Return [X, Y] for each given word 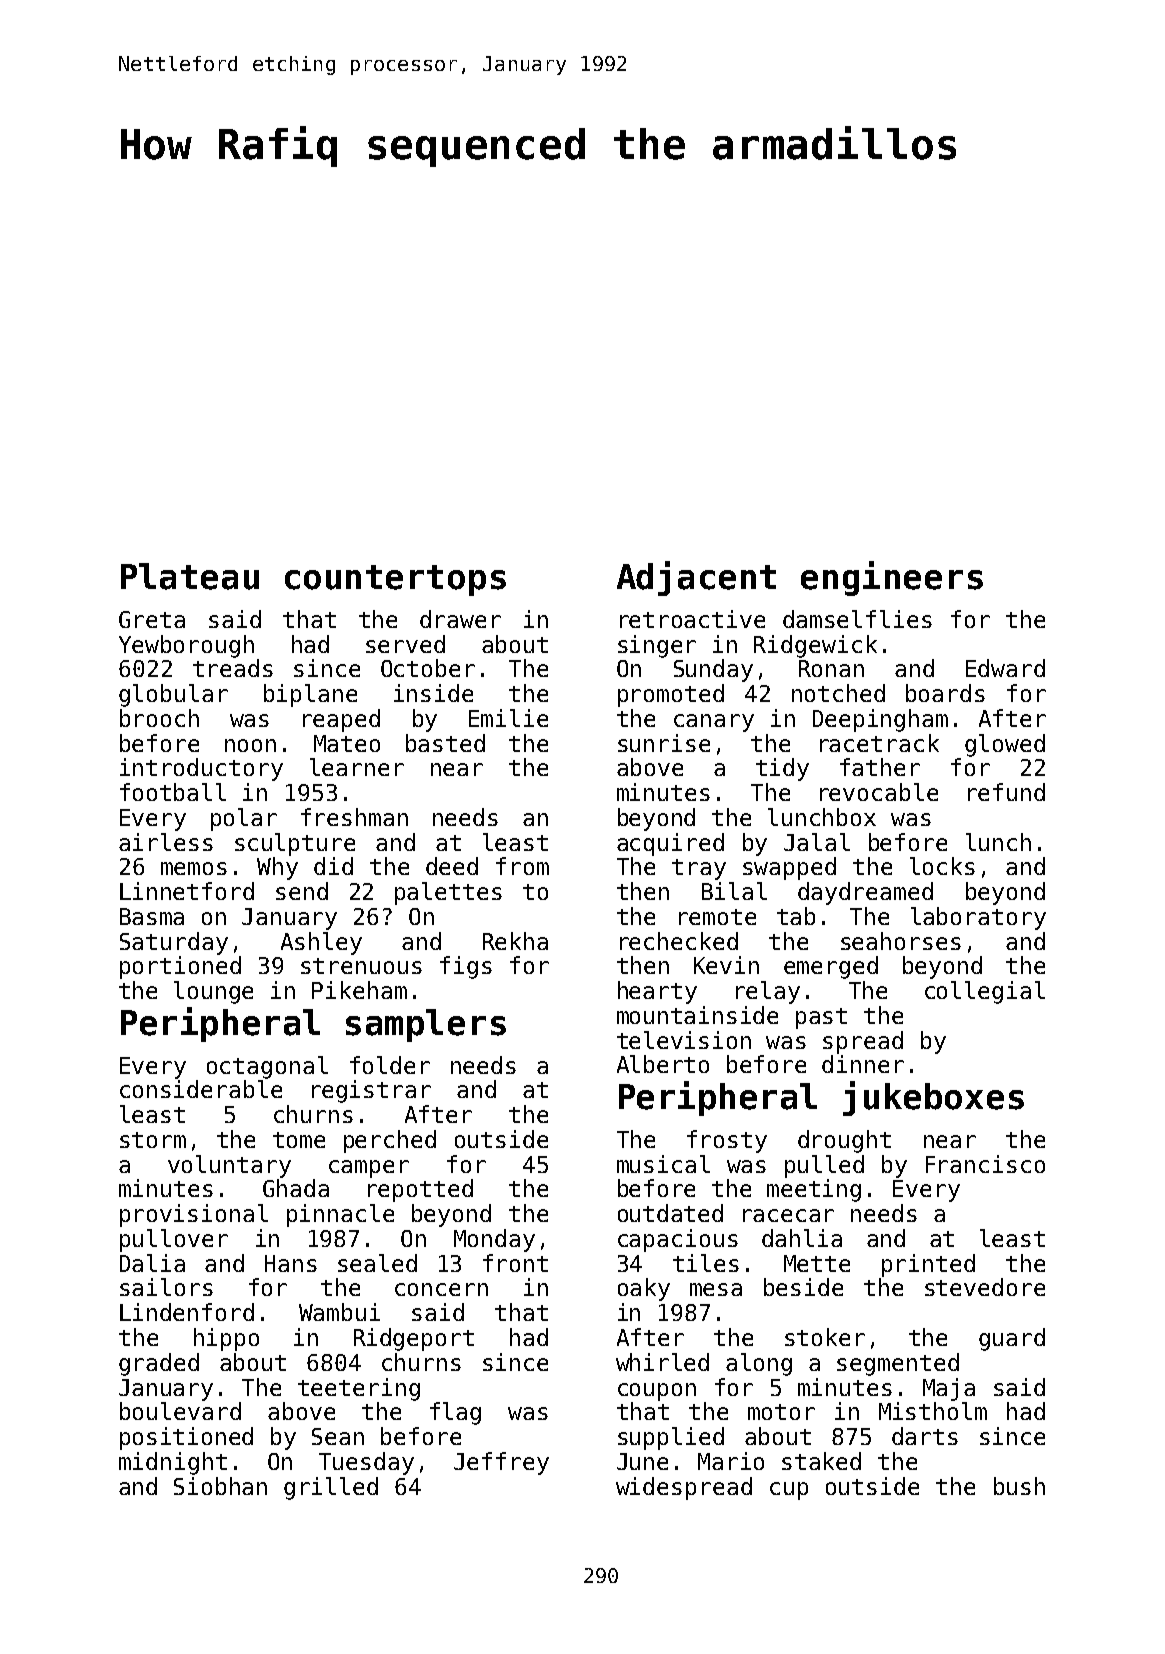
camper [369, 1169]
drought [844, 1141]
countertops [395, 580]
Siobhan [220, 1486]
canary [714, 723]
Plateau [190, 576]
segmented [898, 1364]
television [684, 1040]
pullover [174, 1240]
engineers [892, 578]
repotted [420, 1190]
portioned [180, 967]
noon [250, 745]
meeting [814, 1190]
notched [838, 693]
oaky [644, 1289]
